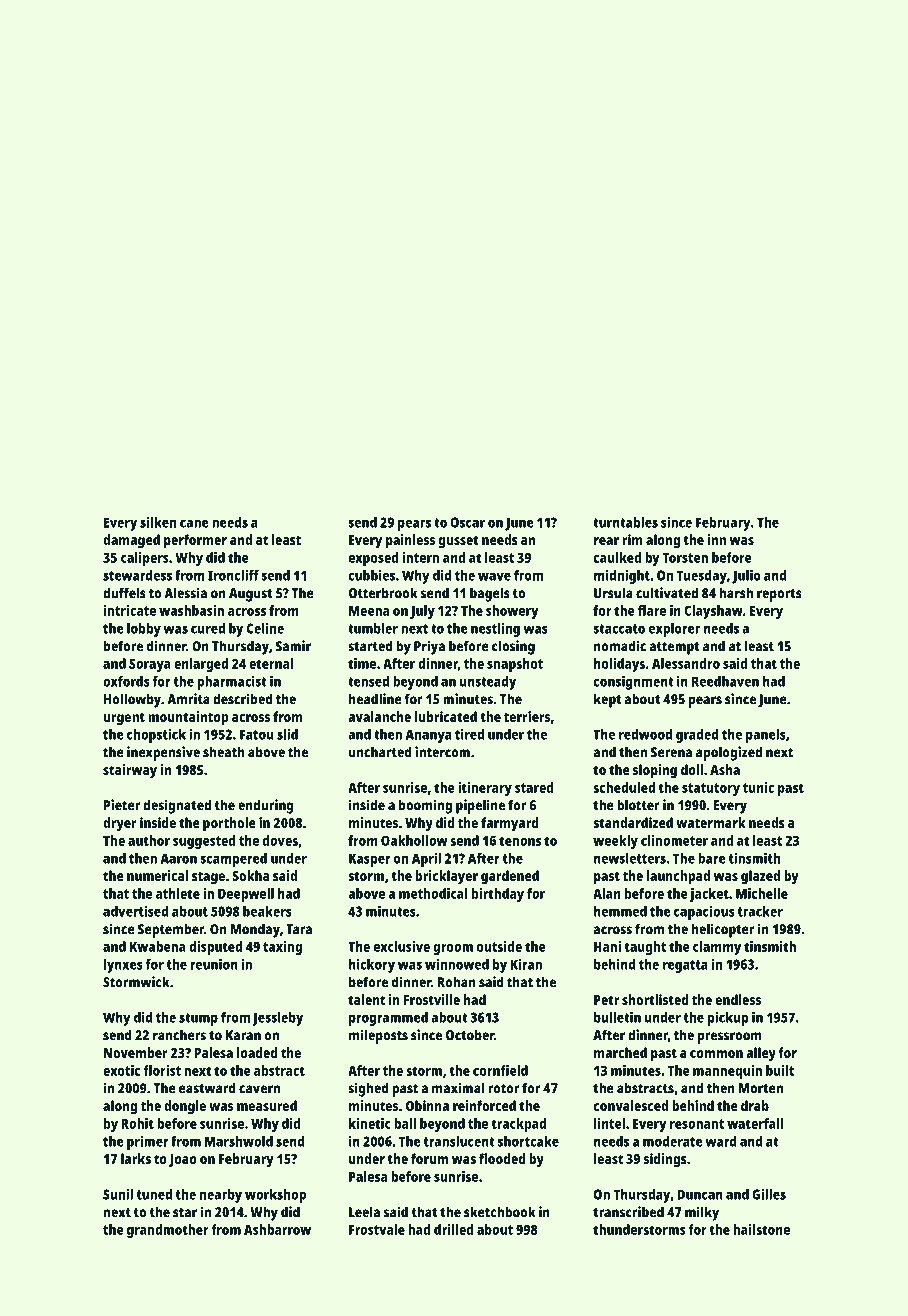  Describe the element at coordinates (148, 1143) in the screenshot. I see `primer` at that location.
